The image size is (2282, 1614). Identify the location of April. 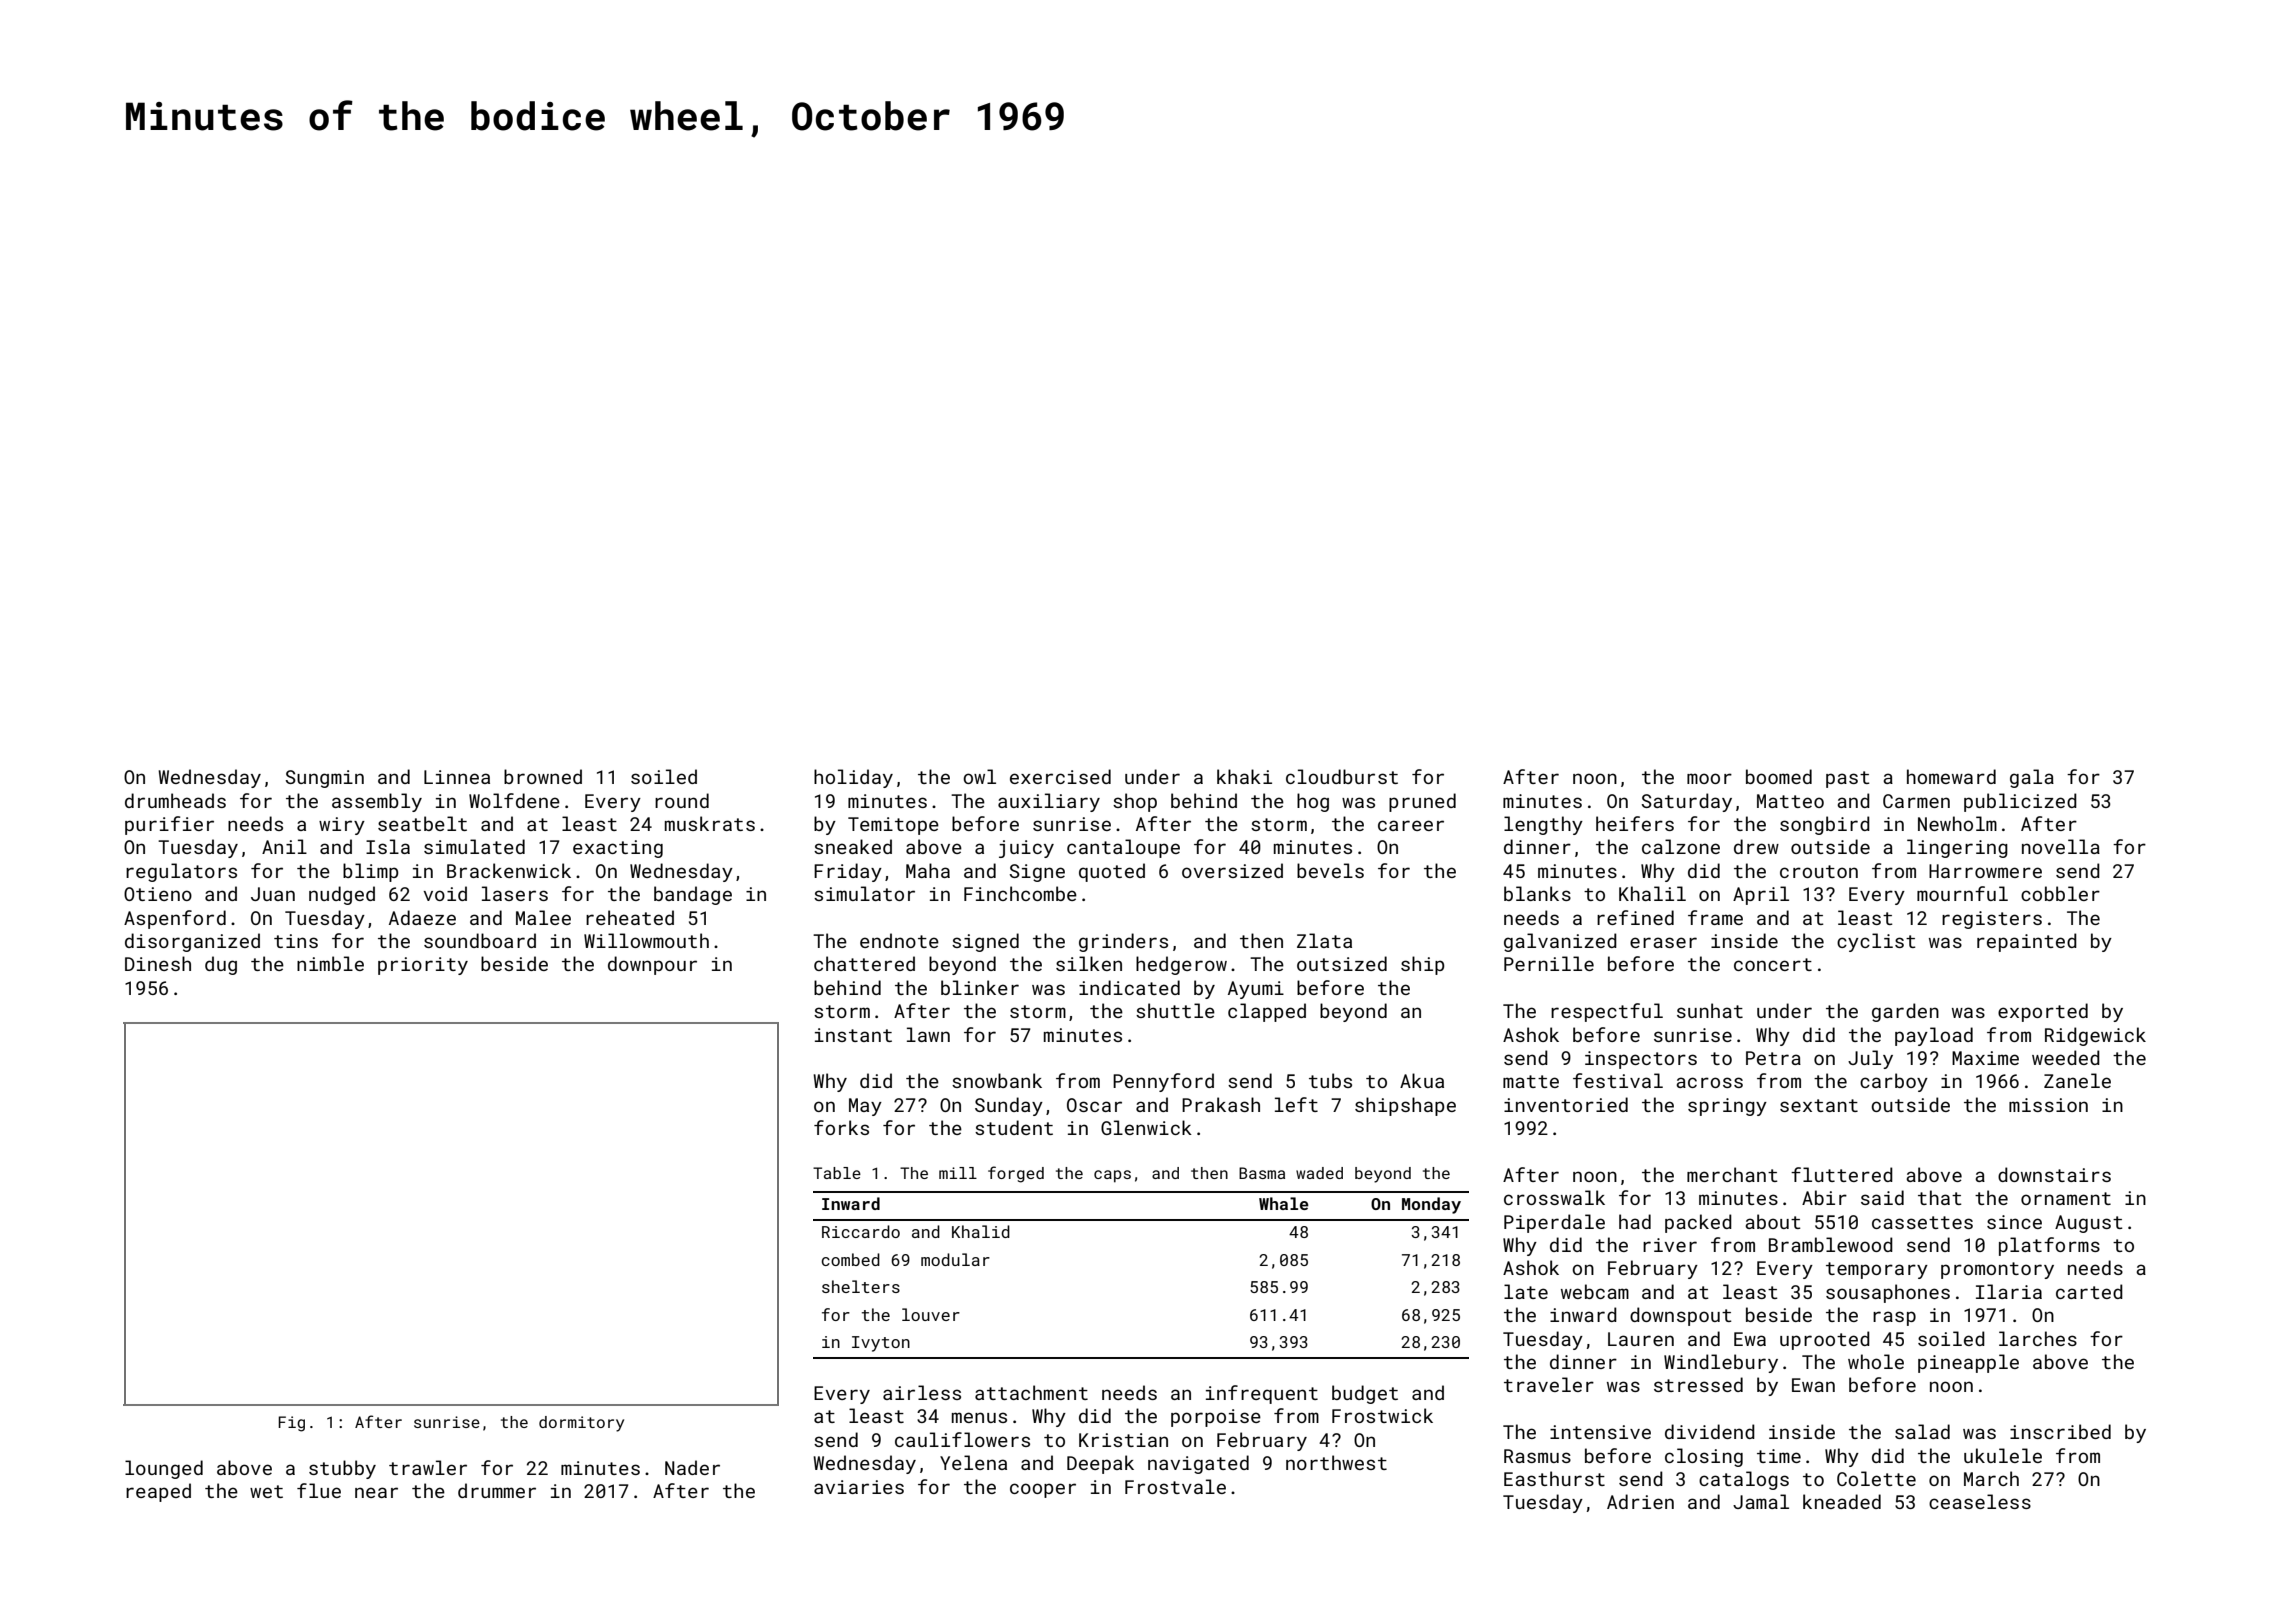
(1761, 895).
